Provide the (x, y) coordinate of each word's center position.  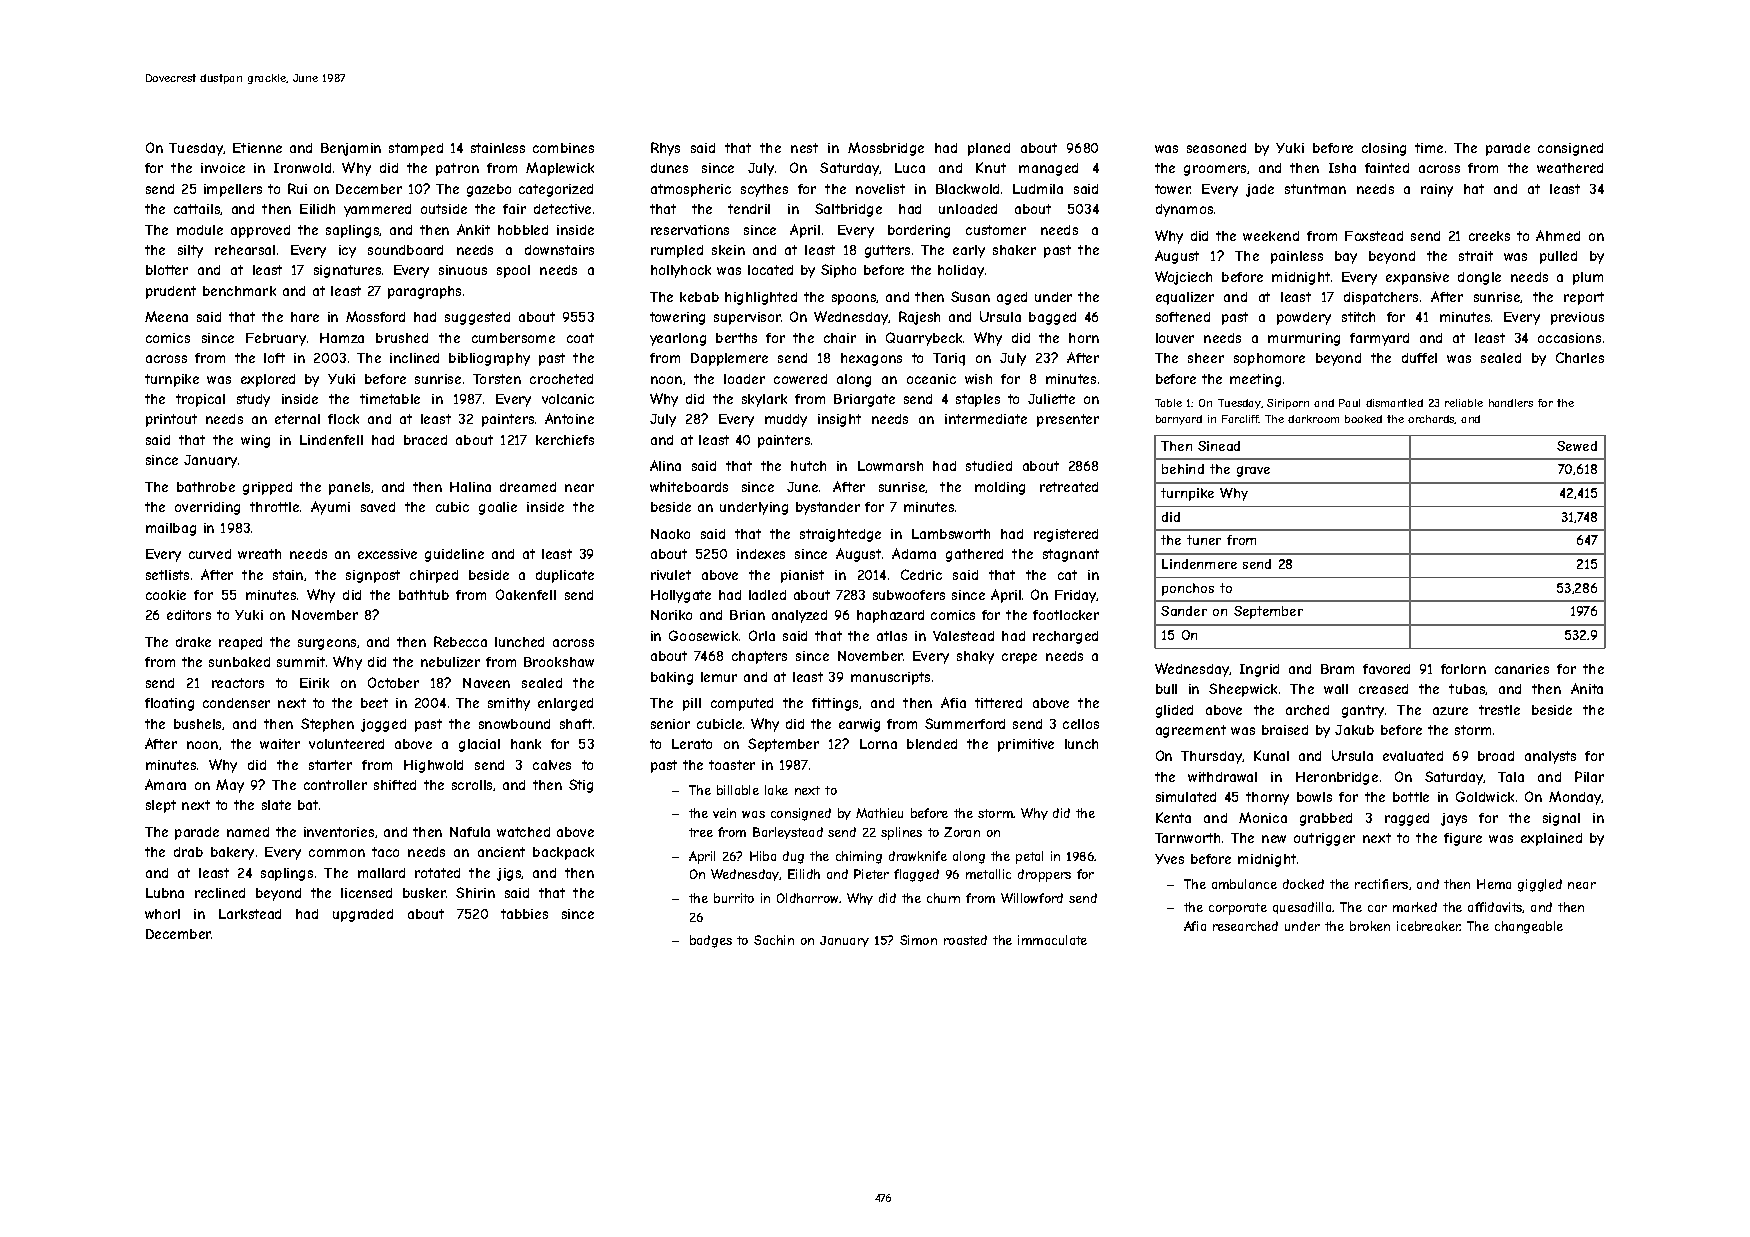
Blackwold (967, 189)
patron (457, 169)
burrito (734, 898)
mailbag (171, 529)
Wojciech (1183, 278)
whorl (162, 914)
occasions (1569, 338)
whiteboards (689, 487)
